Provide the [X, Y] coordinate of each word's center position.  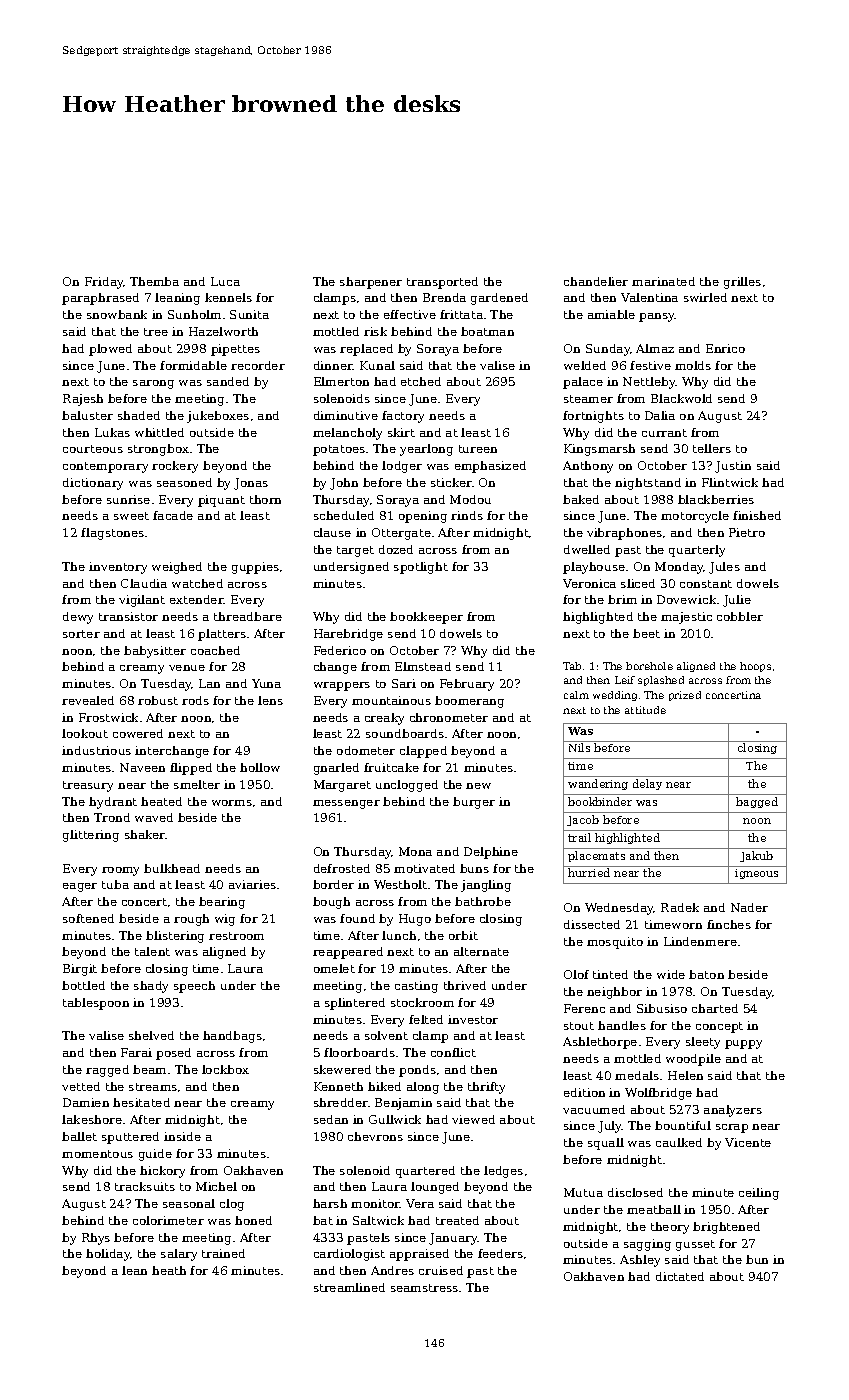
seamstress [424, 1288]
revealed [88, 700]
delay [647, 784]
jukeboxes [218, 417]
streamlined [349, 1287]
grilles [742, 283]
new [478, 786]
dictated [680, 1276]
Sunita [249, 314]
